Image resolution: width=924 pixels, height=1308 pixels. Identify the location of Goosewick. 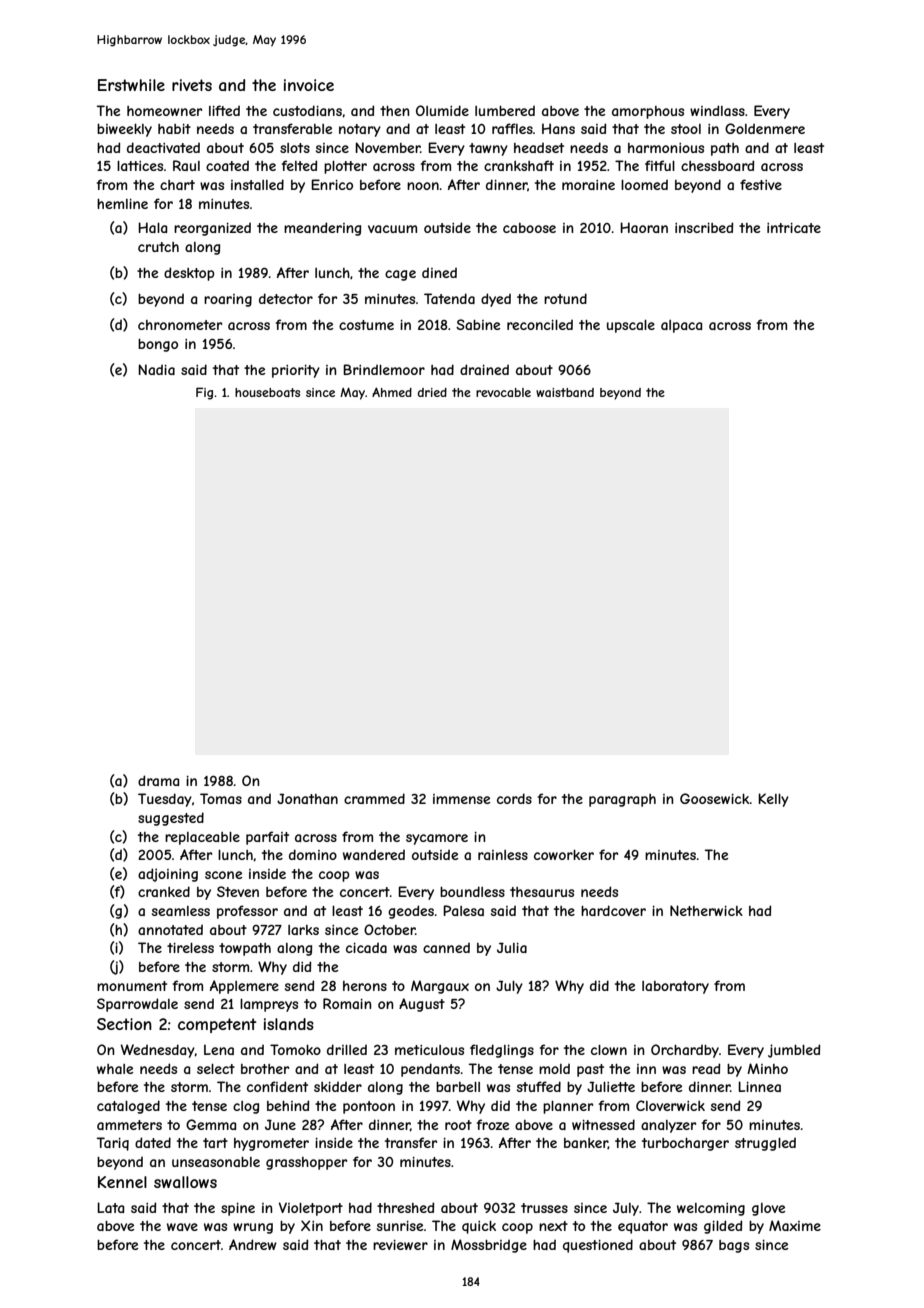
(715, 798).
